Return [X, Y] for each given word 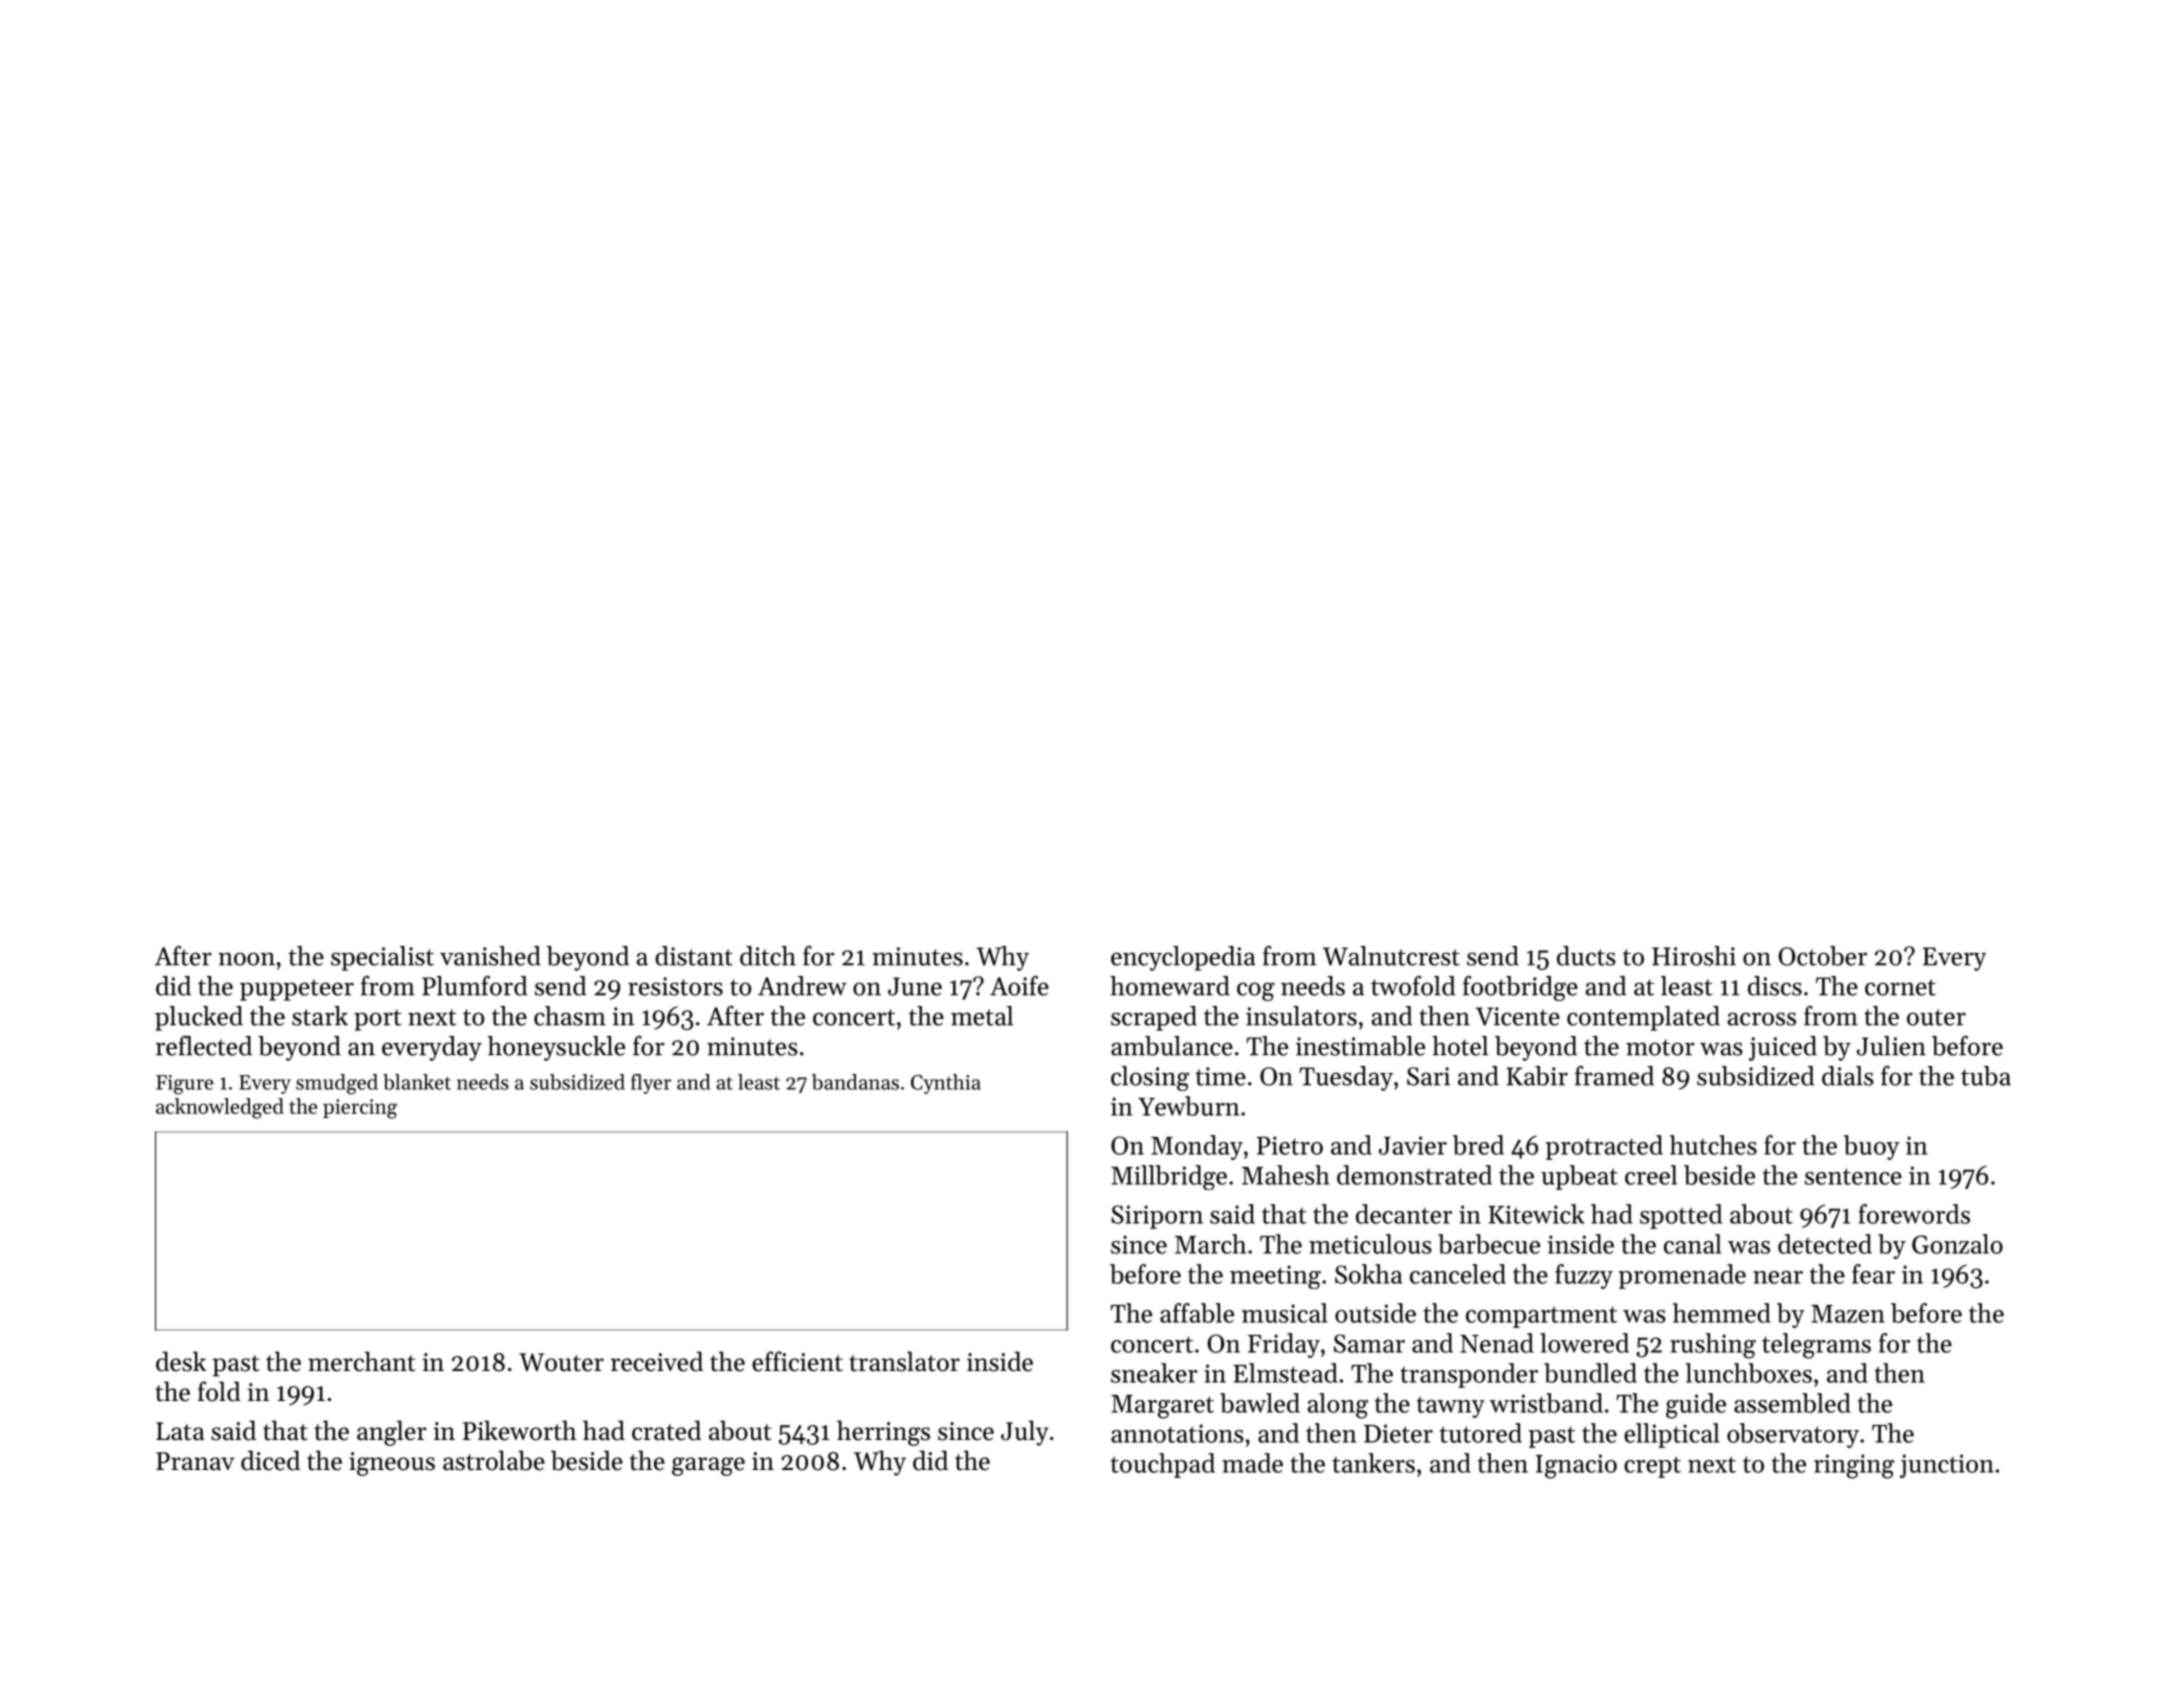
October [1822, 956]
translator [904, 1361]
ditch [768, 956]
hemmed [1722, 1313]
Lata [180, 1431]
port [378, 1020]
